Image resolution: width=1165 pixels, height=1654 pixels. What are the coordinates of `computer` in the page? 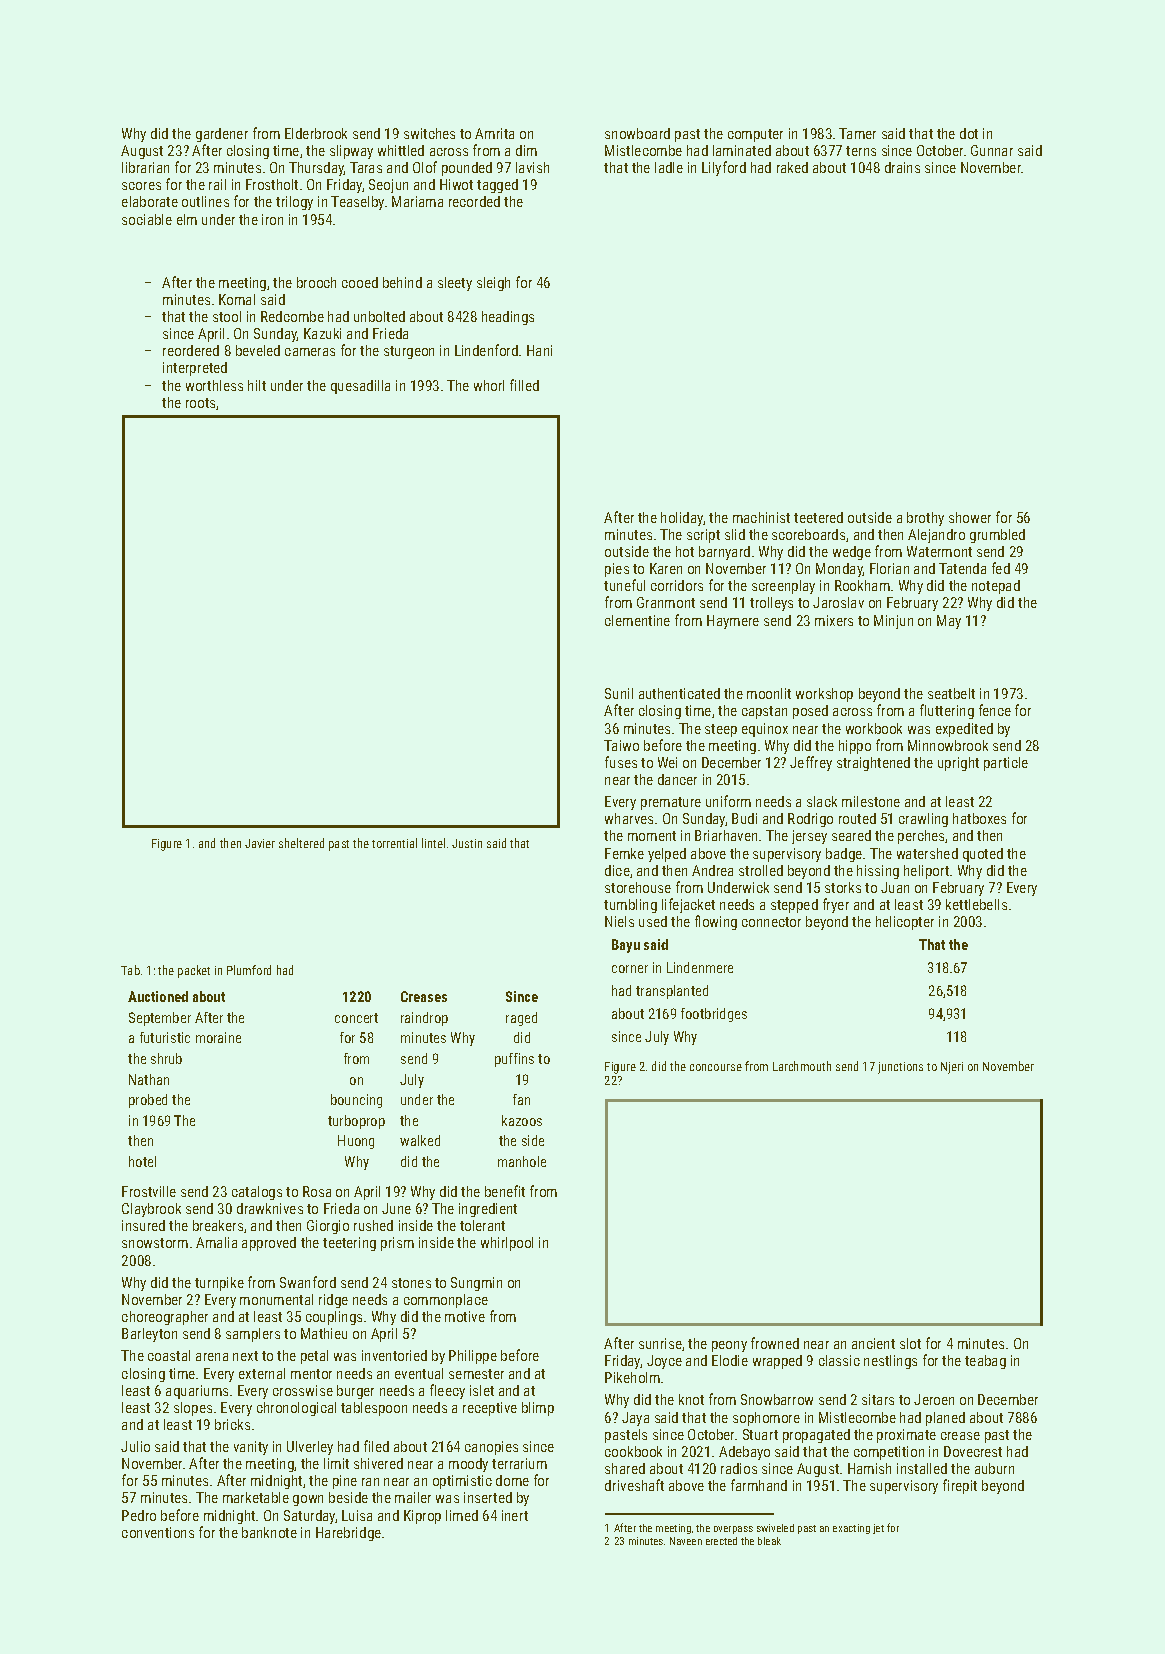 It's located at (755, 135).
